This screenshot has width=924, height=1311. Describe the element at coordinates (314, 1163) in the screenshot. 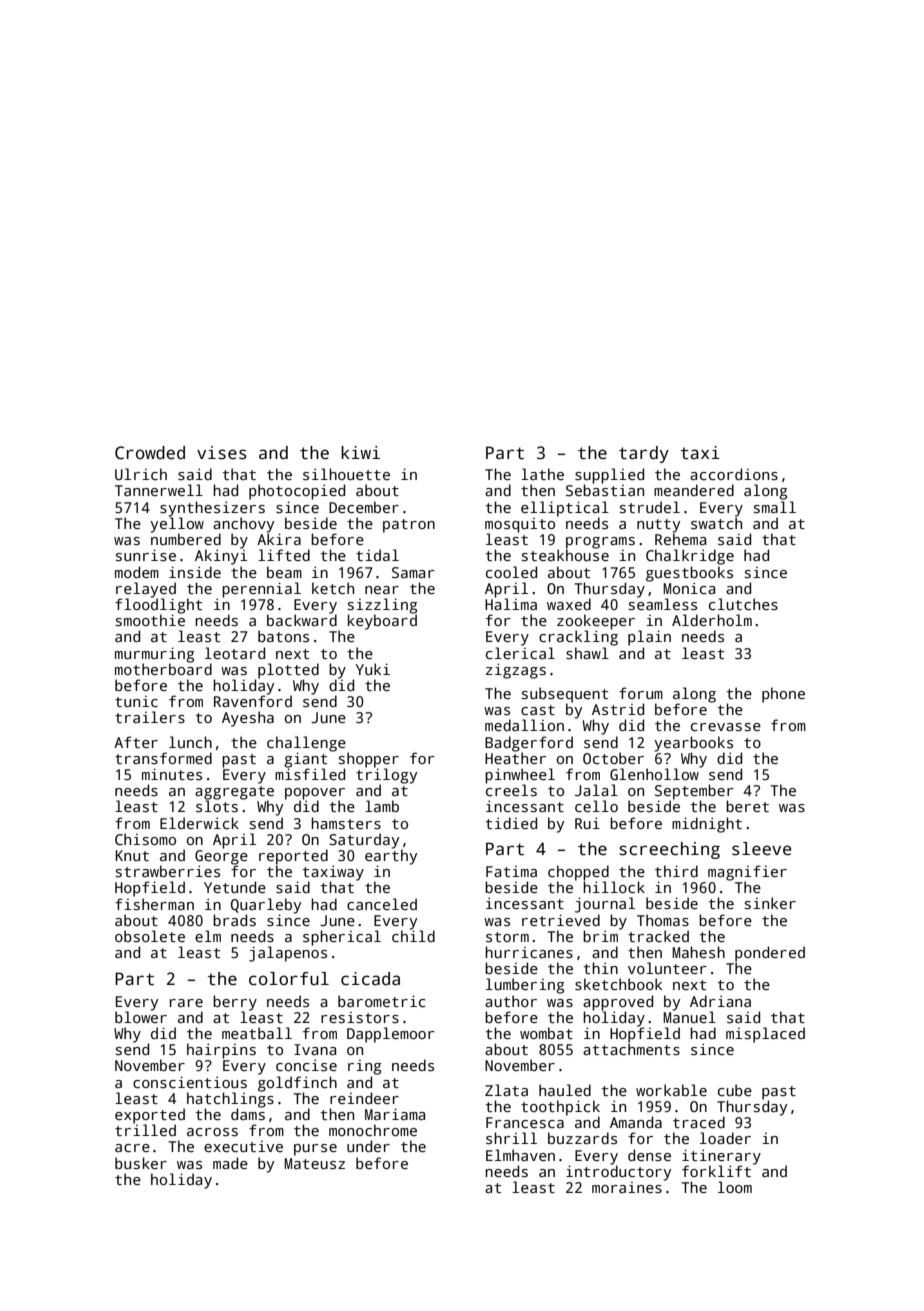

I see `Mateusz` at that location.
